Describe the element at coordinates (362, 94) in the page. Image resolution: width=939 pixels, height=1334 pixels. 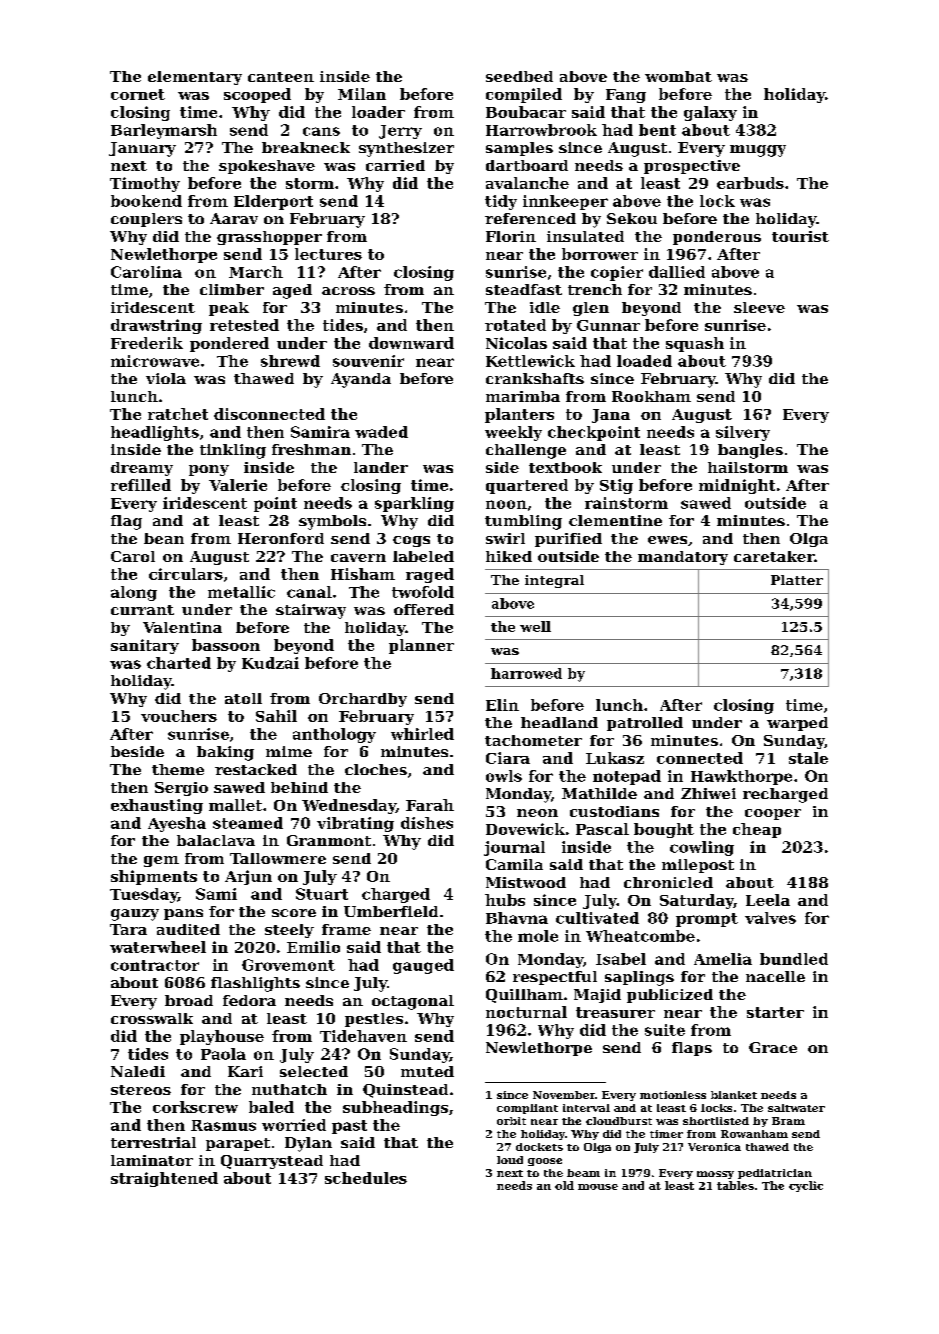
I see `Milan` at that location.
